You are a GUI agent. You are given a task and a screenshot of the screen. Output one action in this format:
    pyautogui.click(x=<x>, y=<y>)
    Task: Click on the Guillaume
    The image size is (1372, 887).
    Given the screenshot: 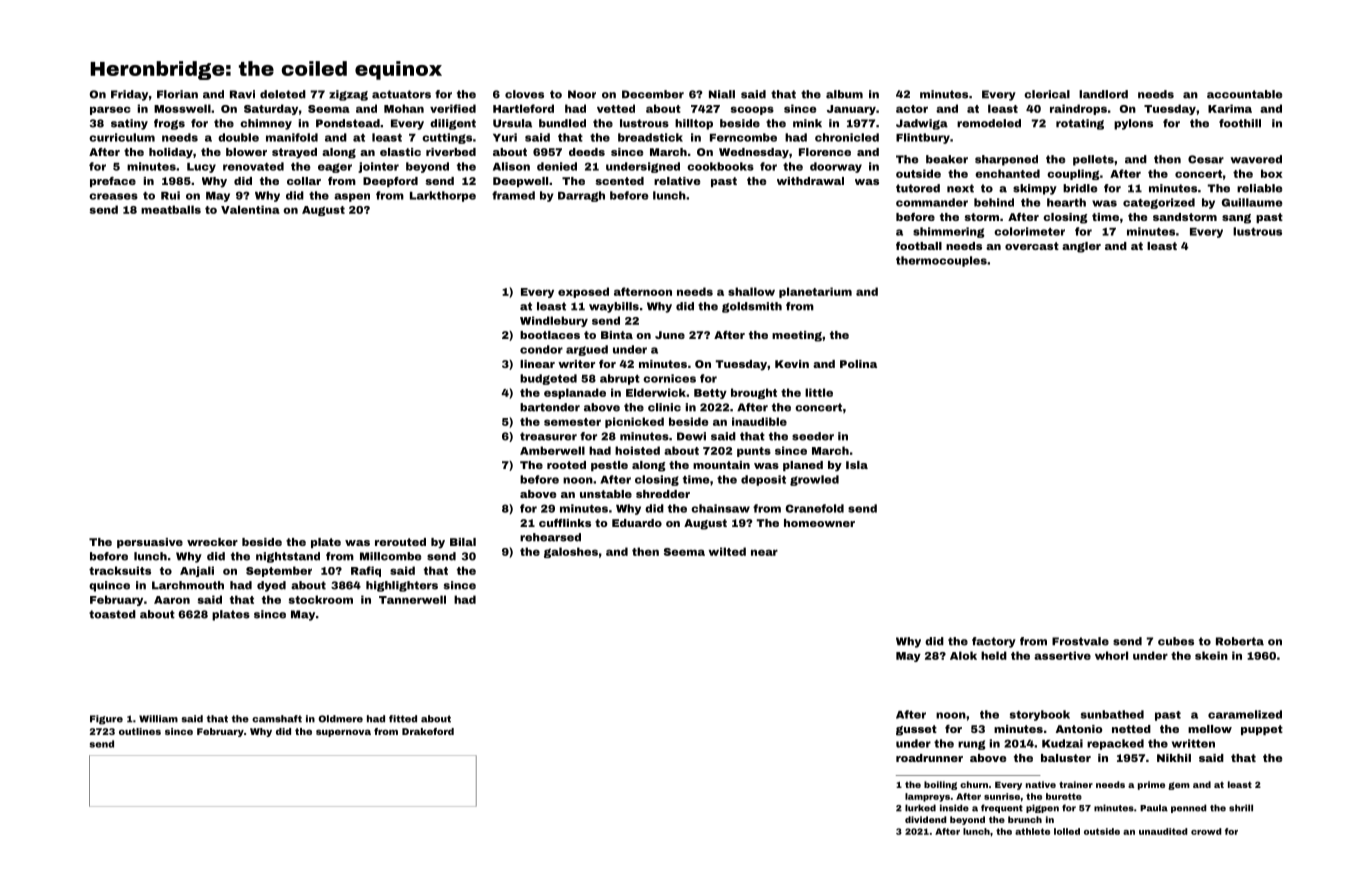 What is the action you would take?
    pyautogui.click(x=1252, y=202)
